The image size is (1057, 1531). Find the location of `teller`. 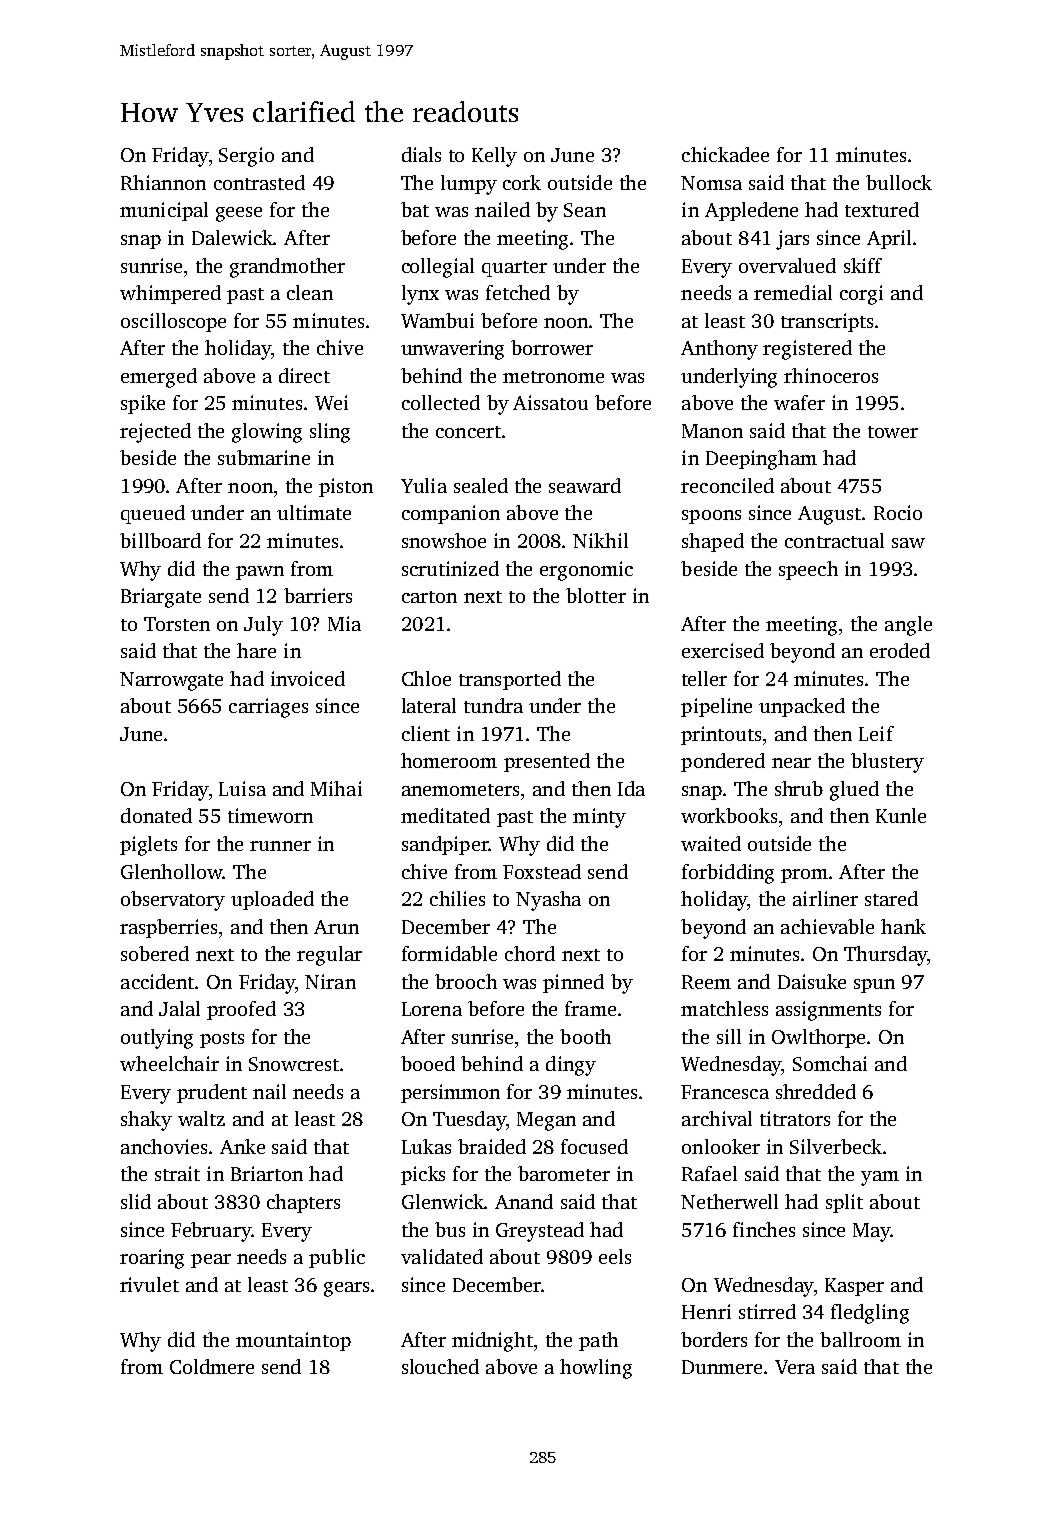

teller is located at coordinates (704, 678).
